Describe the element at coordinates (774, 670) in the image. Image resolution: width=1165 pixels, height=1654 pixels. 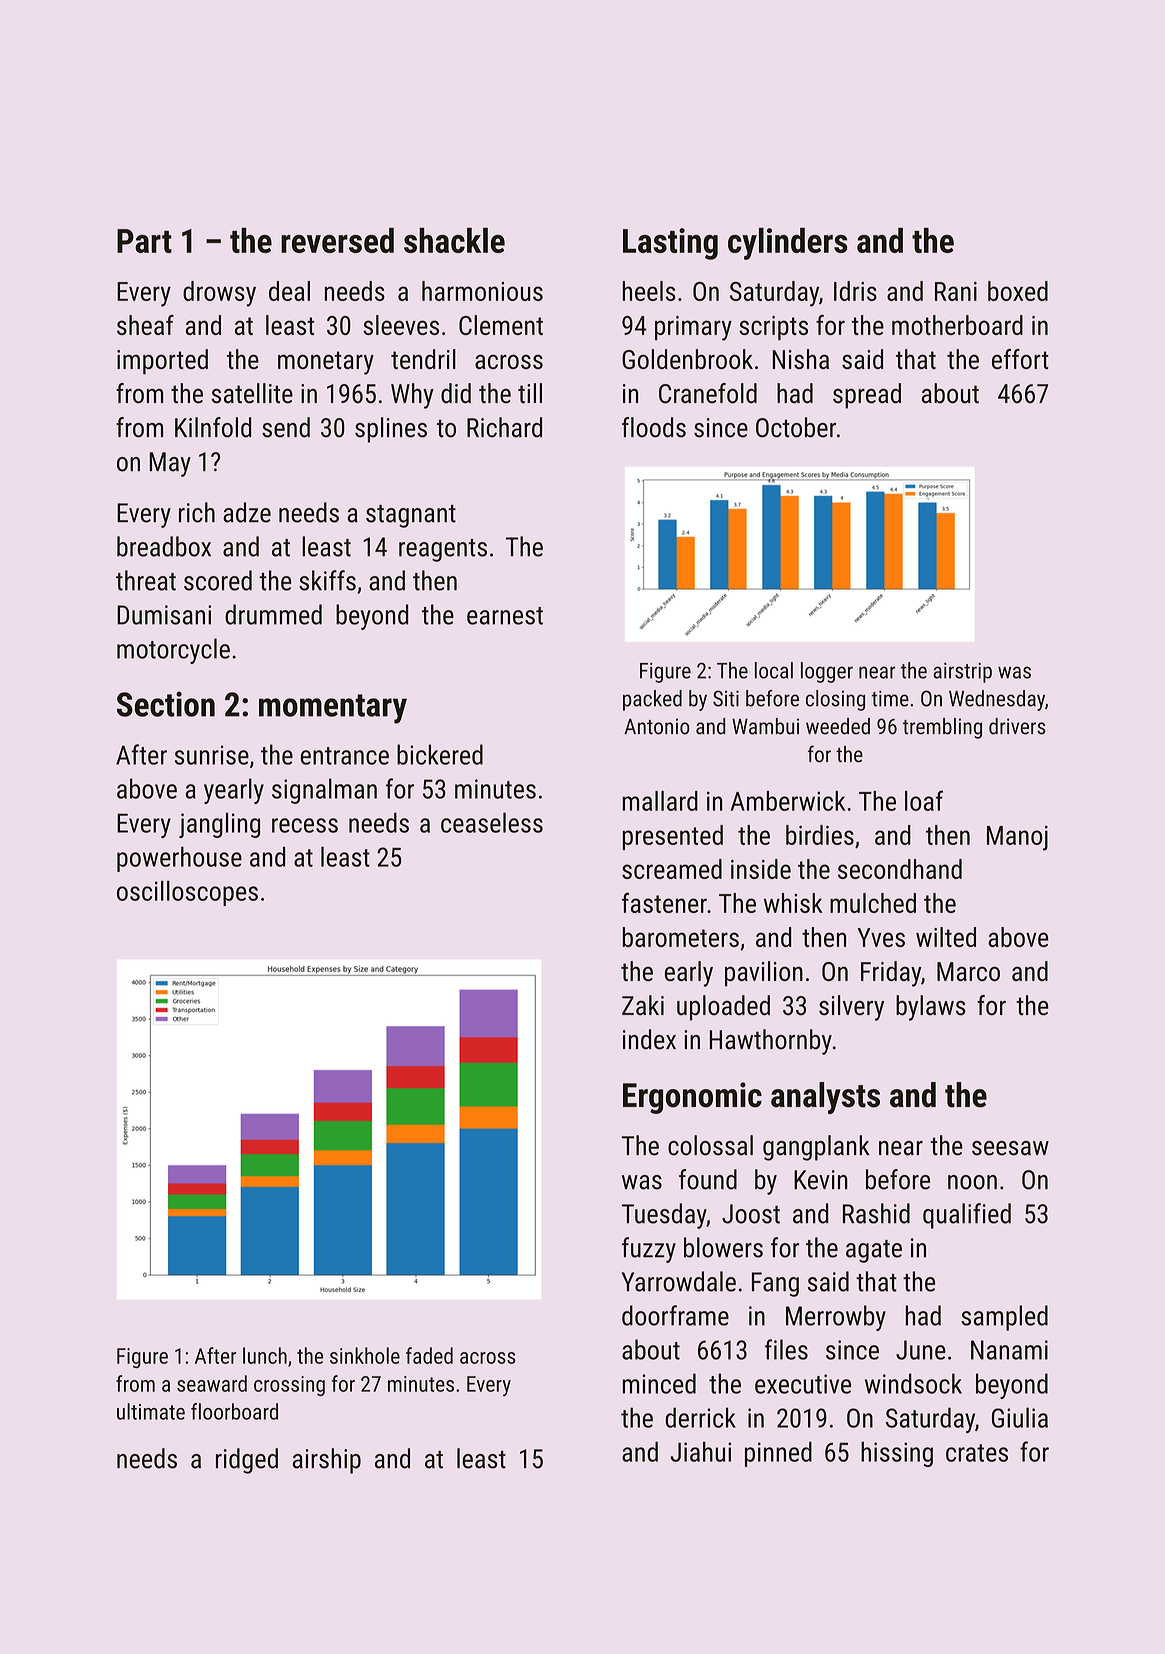
I see `local` at that location.
